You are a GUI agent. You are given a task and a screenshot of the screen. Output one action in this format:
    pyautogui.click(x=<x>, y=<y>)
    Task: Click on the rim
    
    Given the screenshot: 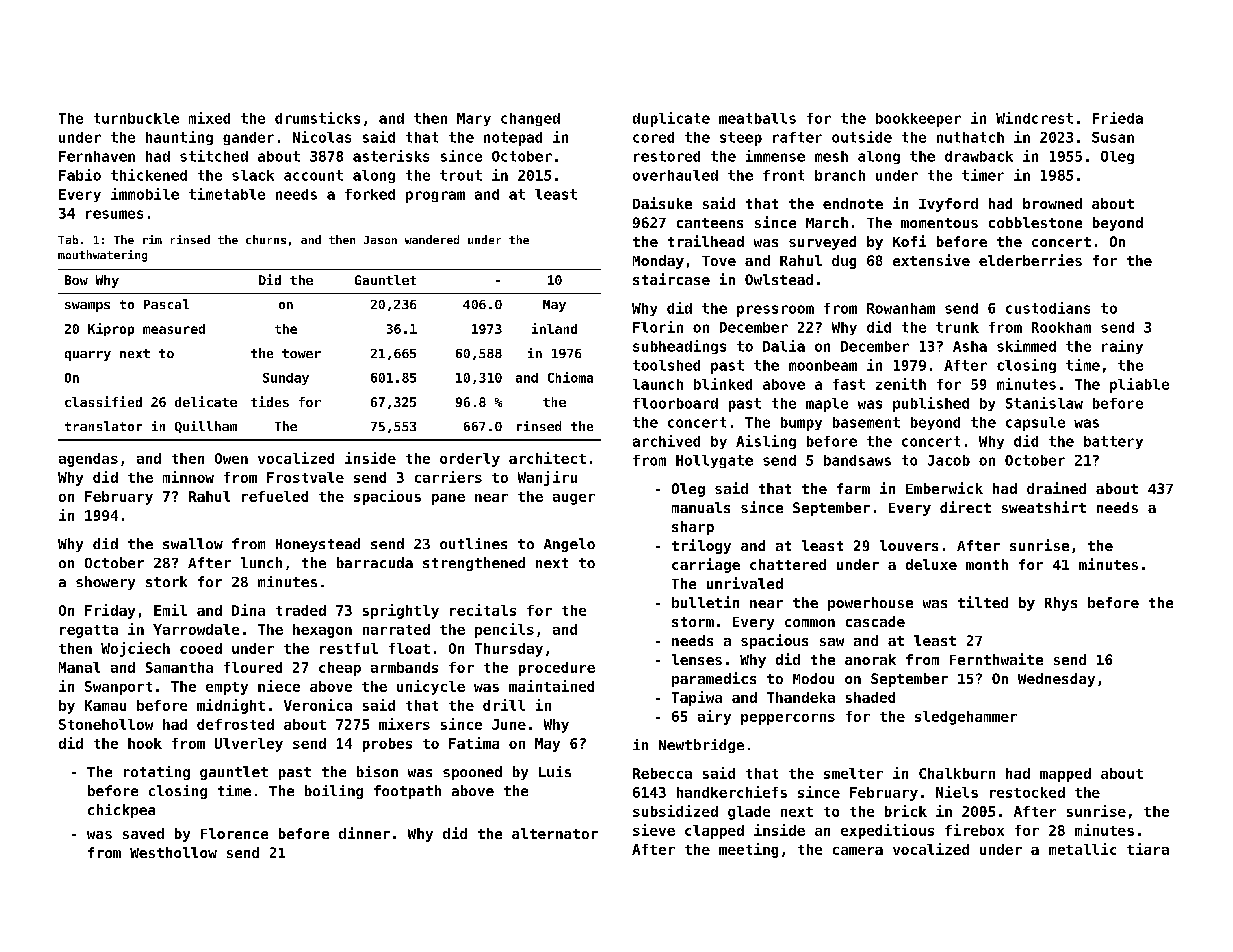 What is the action you would take?
    pyautogui.click(x=152, y=239)
